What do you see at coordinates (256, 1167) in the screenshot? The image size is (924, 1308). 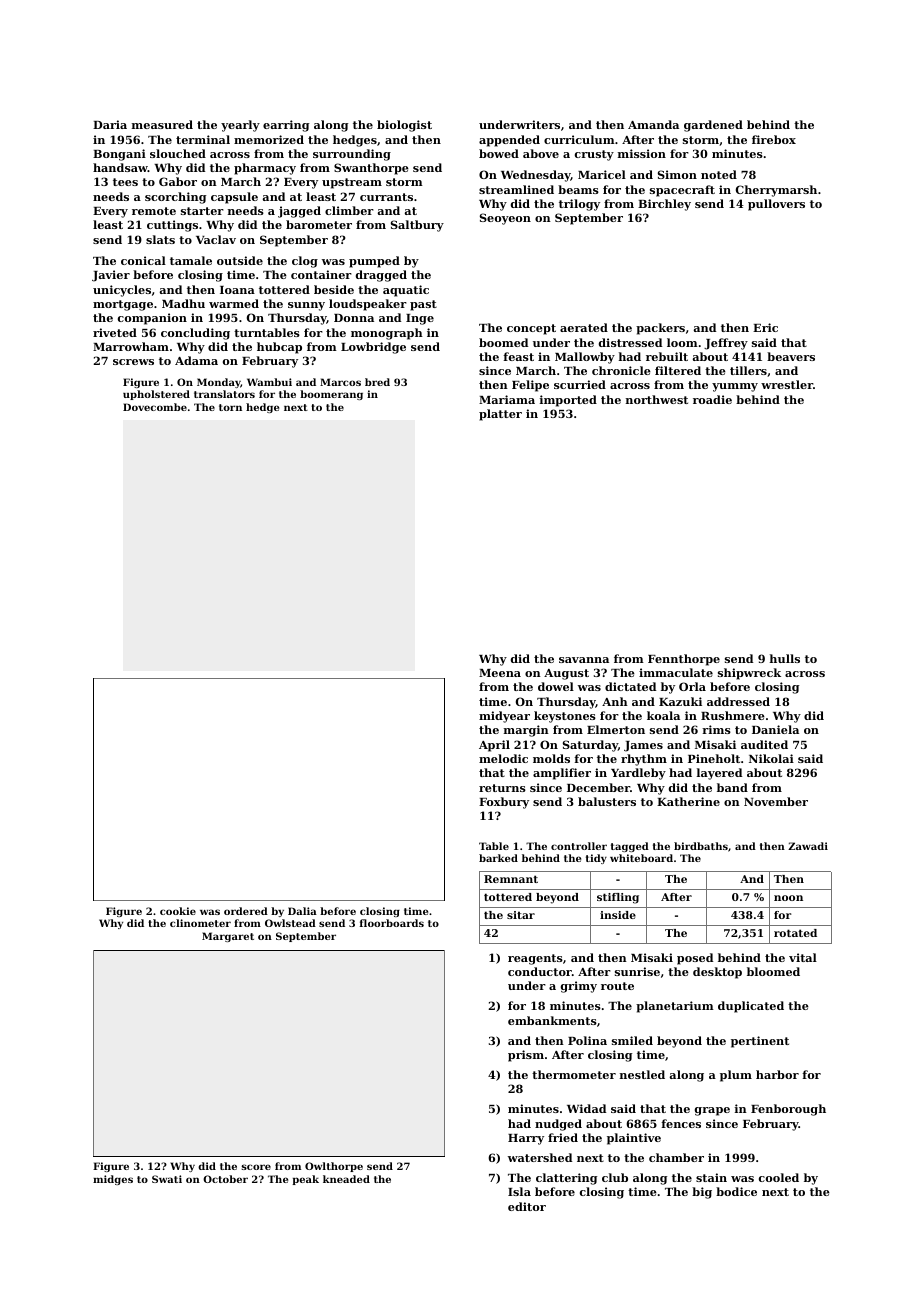 I see `score` at bounding box center [256, 1167].
